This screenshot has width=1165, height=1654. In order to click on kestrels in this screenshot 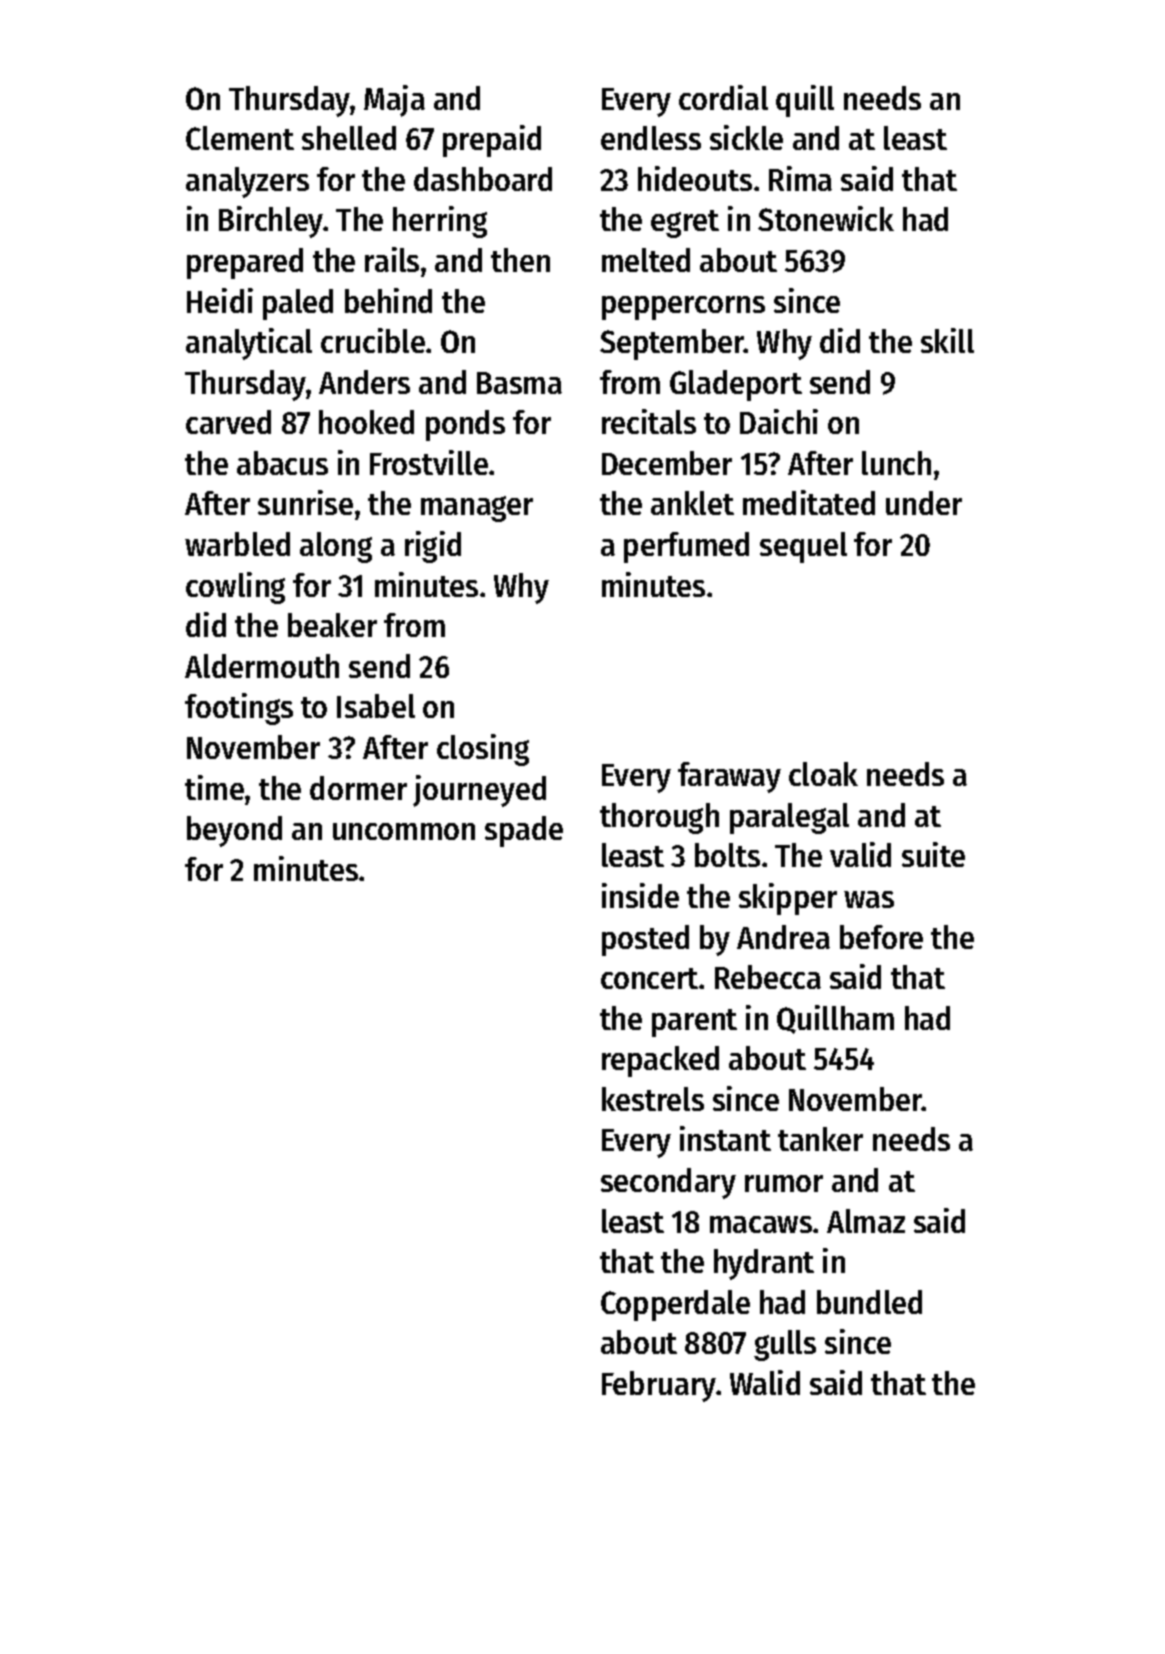, I will do `click(653, 1099)`.
